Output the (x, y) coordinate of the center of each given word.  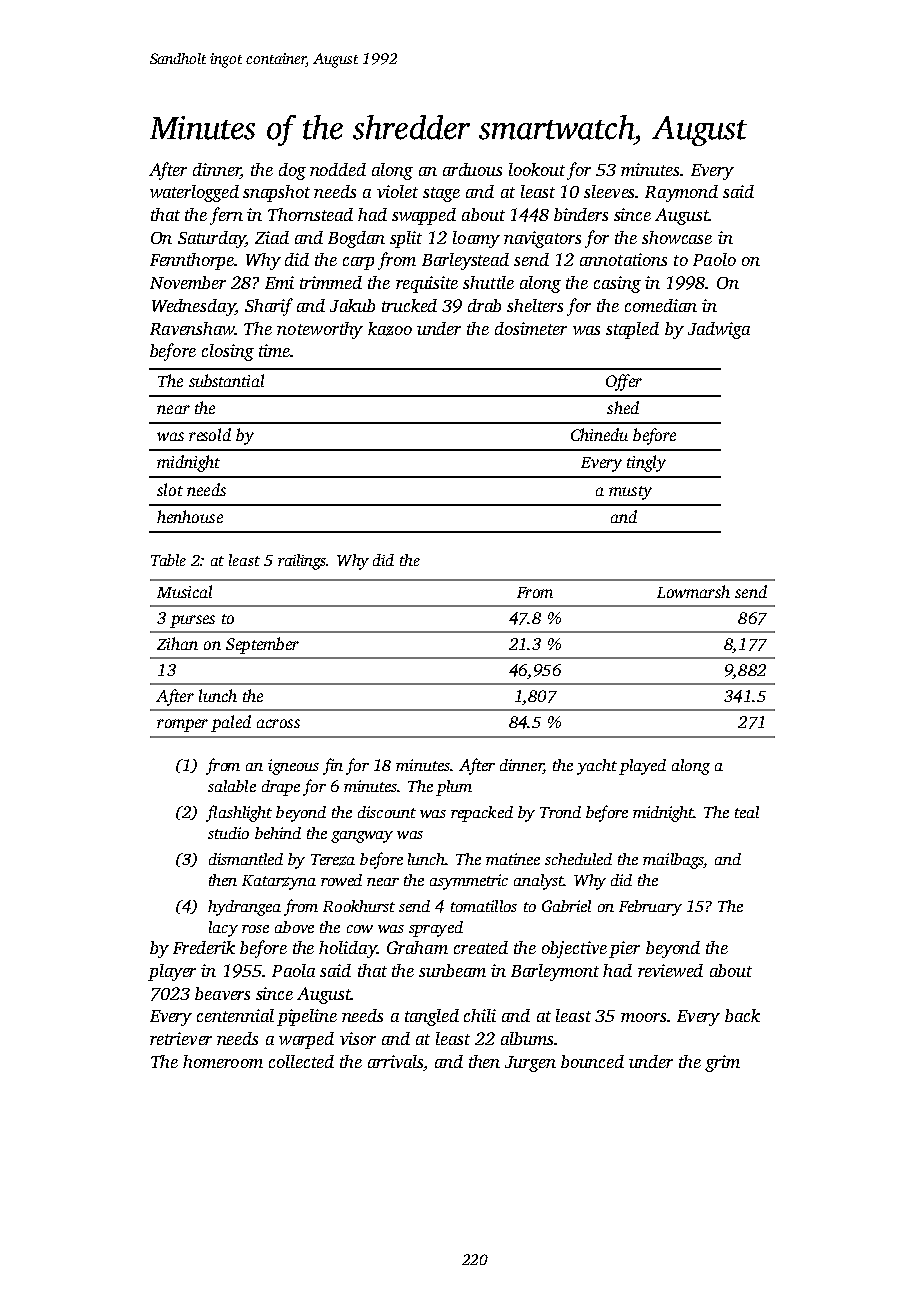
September (262, 645)
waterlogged (194, 193)
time (274, 350)
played (642, 767)
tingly (646, 463)
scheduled (578, 859)
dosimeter (531, 328)
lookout (537, 169)
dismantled (246, 859)
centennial (235, 1015)
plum (454, 788)
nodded (338, 169)
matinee (513, 859)
